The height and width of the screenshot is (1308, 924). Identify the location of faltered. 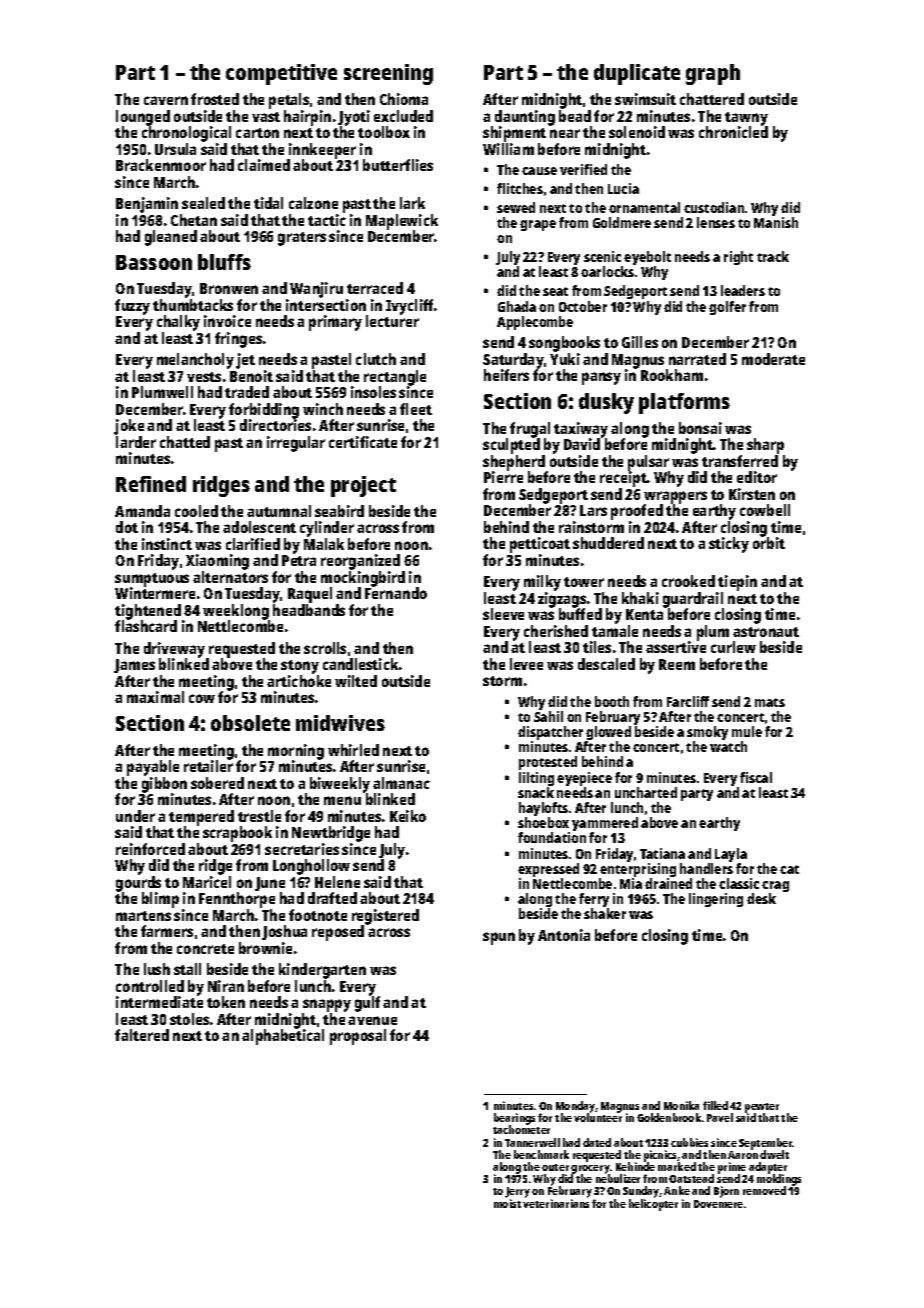
(142, 1035).
